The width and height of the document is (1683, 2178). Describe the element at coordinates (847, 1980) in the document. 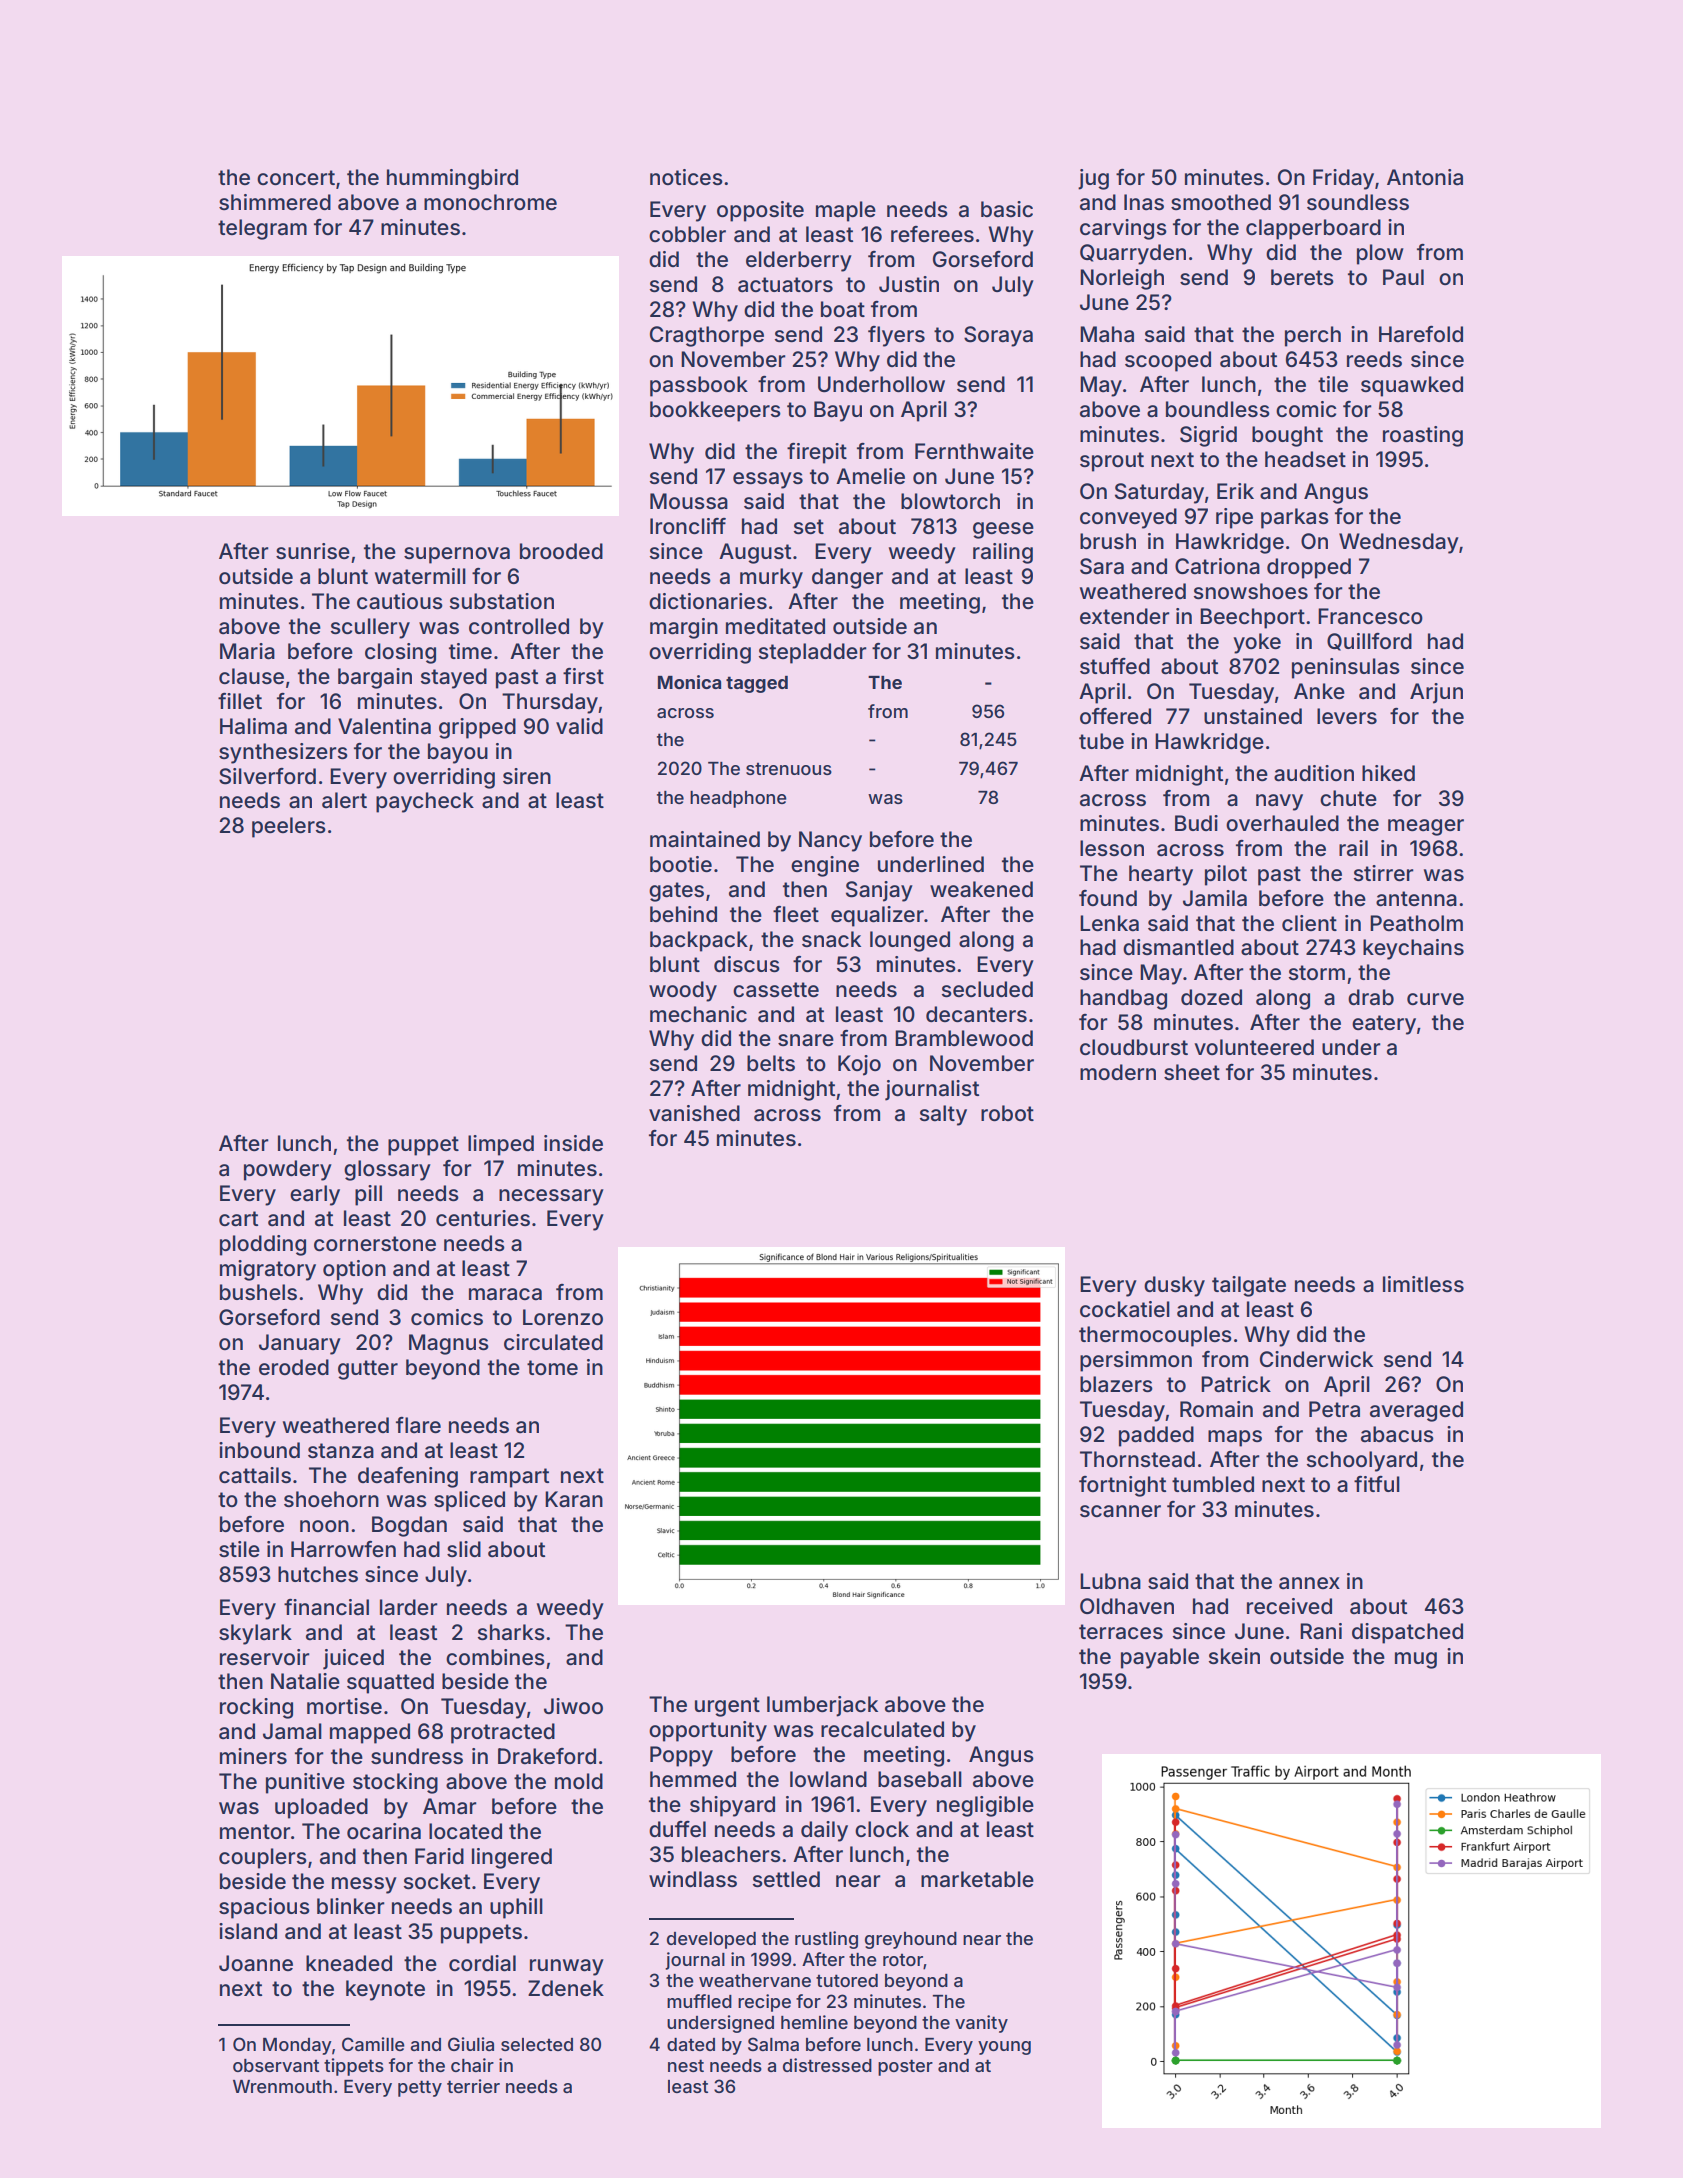

I see `tutored` at that location.
